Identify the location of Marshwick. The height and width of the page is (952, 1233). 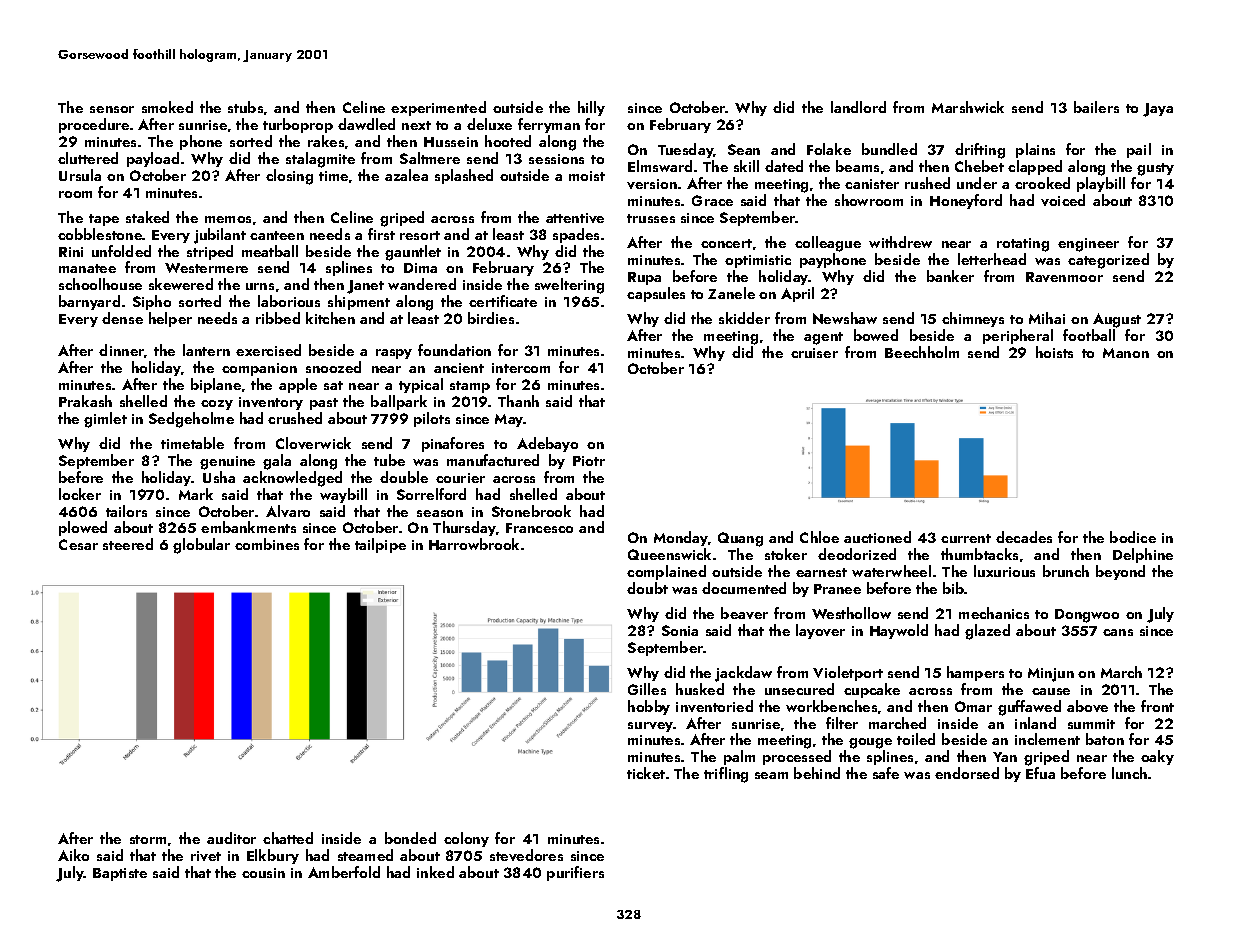
(968, 107).
